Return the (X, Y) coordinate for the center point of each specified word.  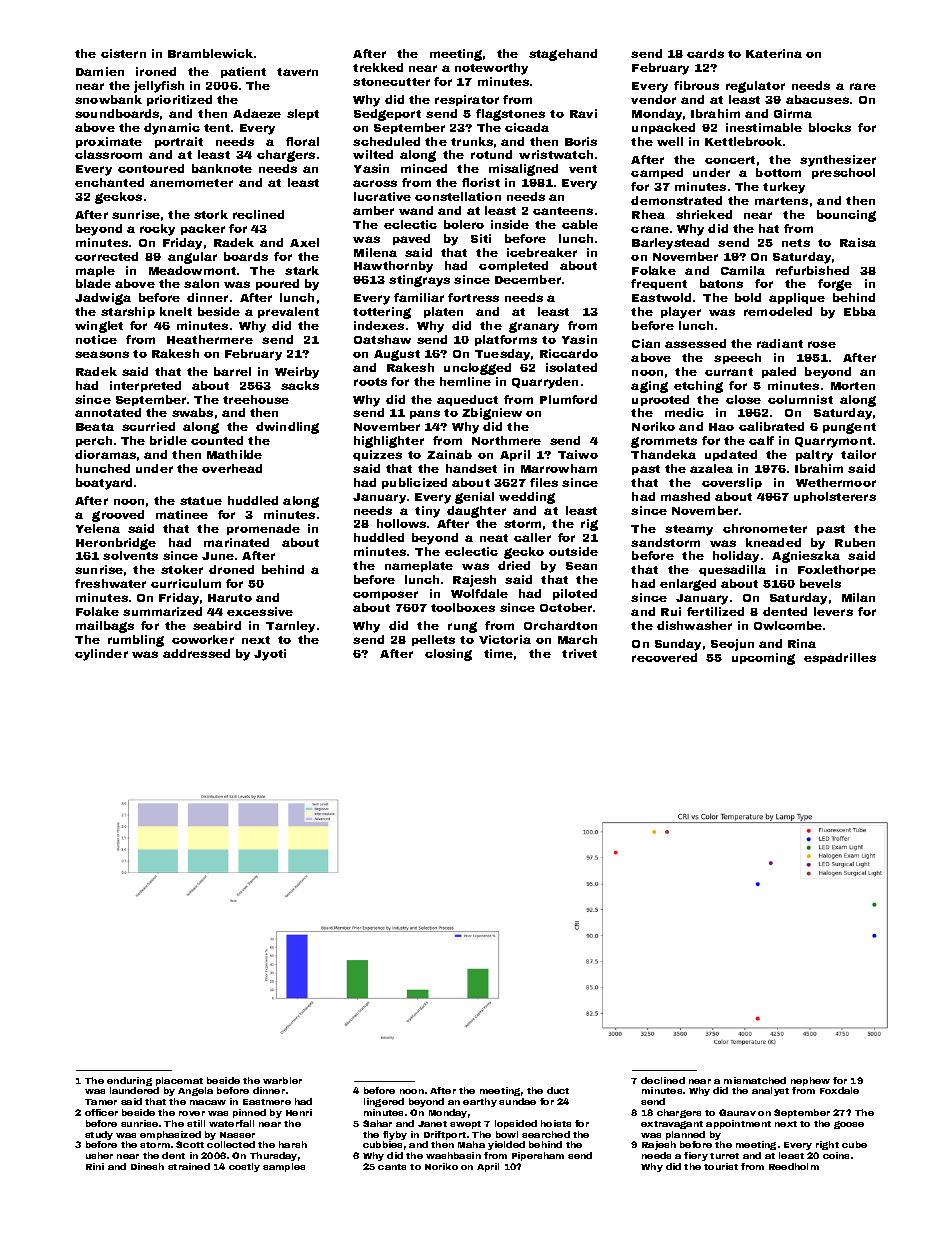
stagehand (563, 55)
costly (244, 1167)
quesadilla (732, 570)
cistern (123, 53)
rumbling (136, 641)
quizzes (377, 455)
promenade (263, 529)
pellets (433, 640)
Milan (858, 597)
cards (705, 53)
